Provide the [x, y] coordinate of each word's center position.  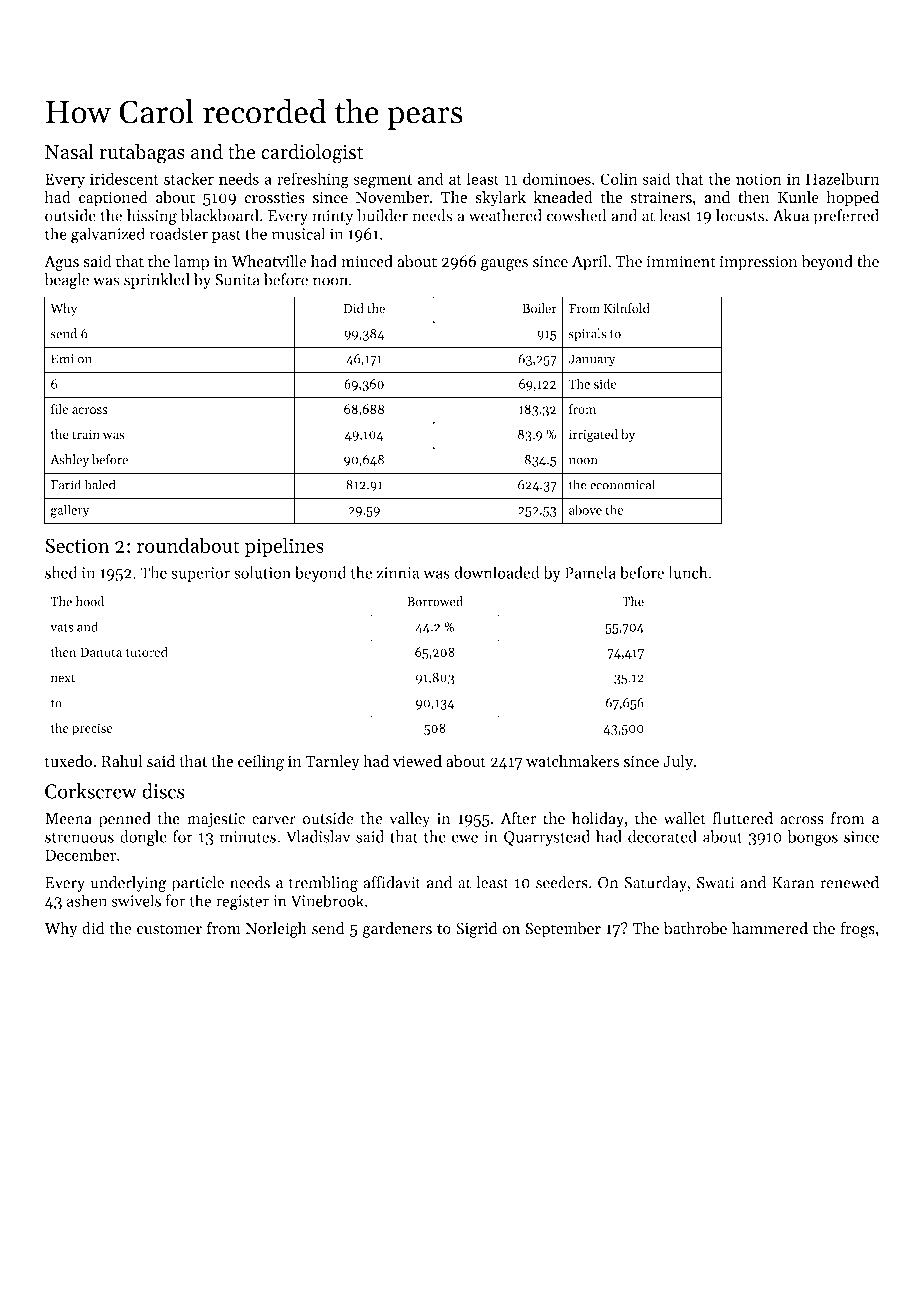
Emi [62, 359]
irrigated [593, 435]
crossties [274, 198]
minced [367, 261]
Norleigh [276, 930]
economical [622, 484]
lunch [688, 572]
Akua [791, 215]
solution [262, 572]
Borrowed [435, 601]
